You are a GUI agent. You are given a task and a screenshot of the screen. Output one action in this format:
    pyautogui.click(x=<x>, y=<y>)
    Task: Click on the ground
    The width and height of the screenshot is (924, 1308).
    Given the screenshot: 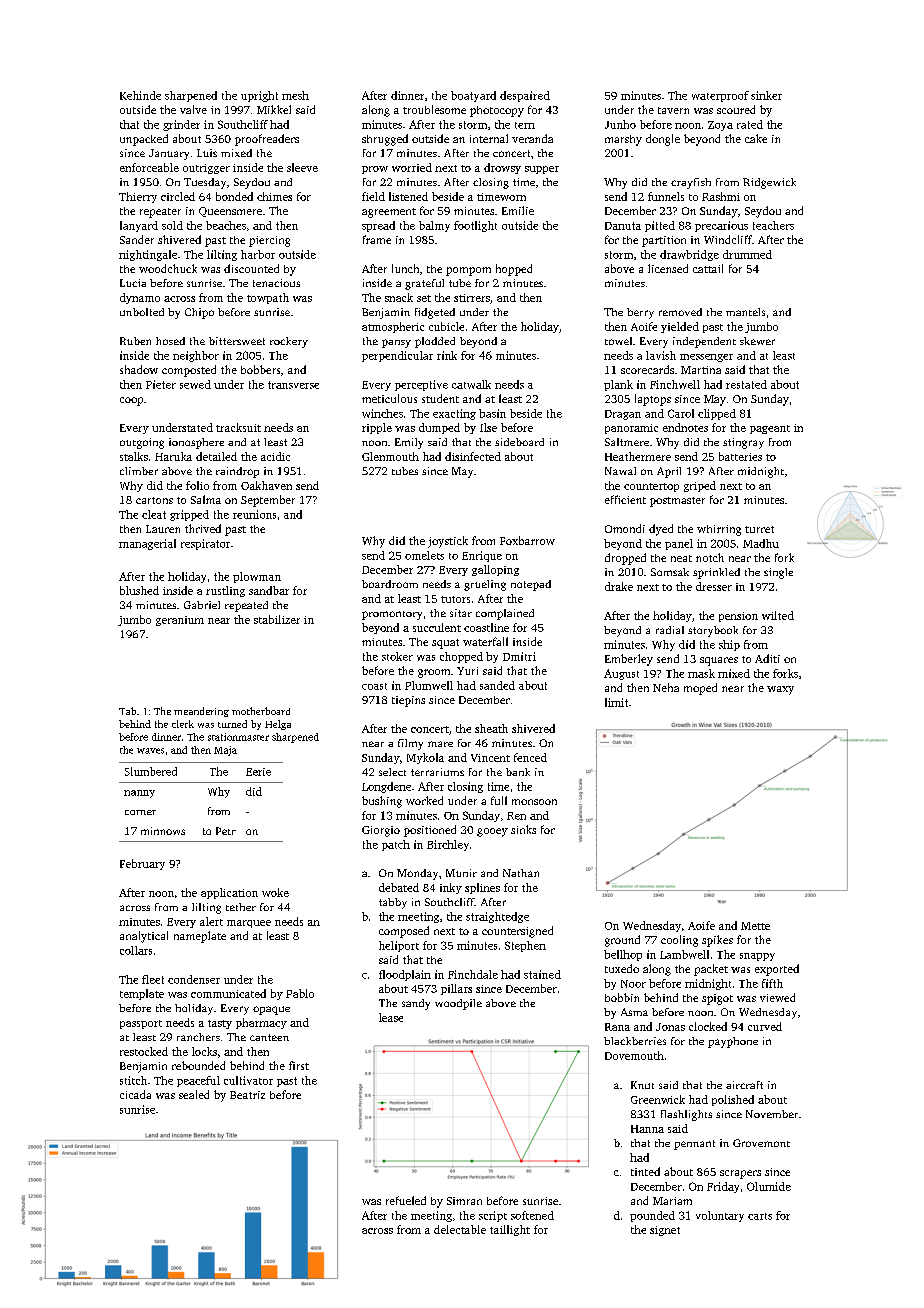 What is the action you would take?
    pyautogui.click(x=622, y=941)
